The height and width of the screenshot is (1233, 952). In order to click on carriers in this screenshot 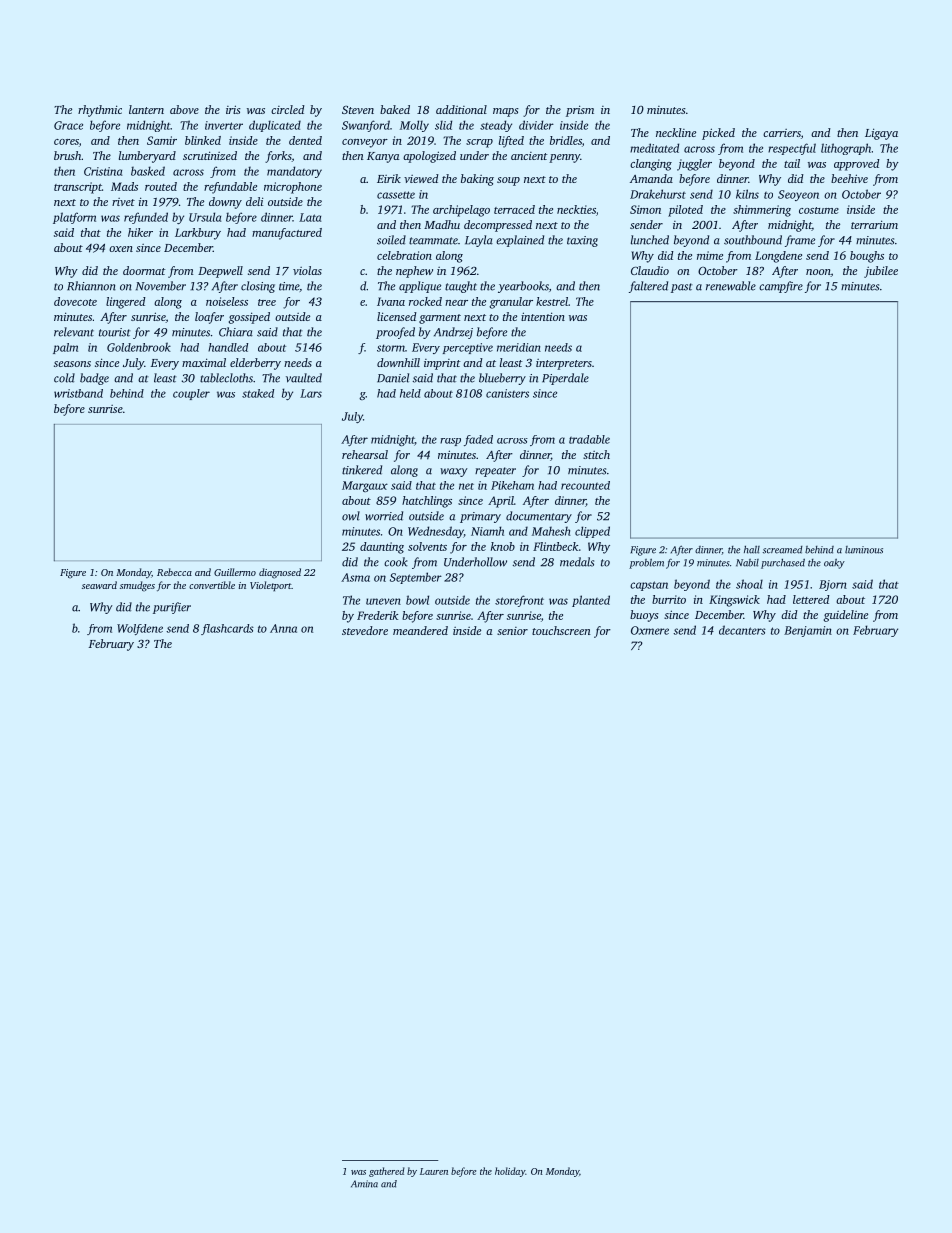, I will do `click(782, 133)`.
